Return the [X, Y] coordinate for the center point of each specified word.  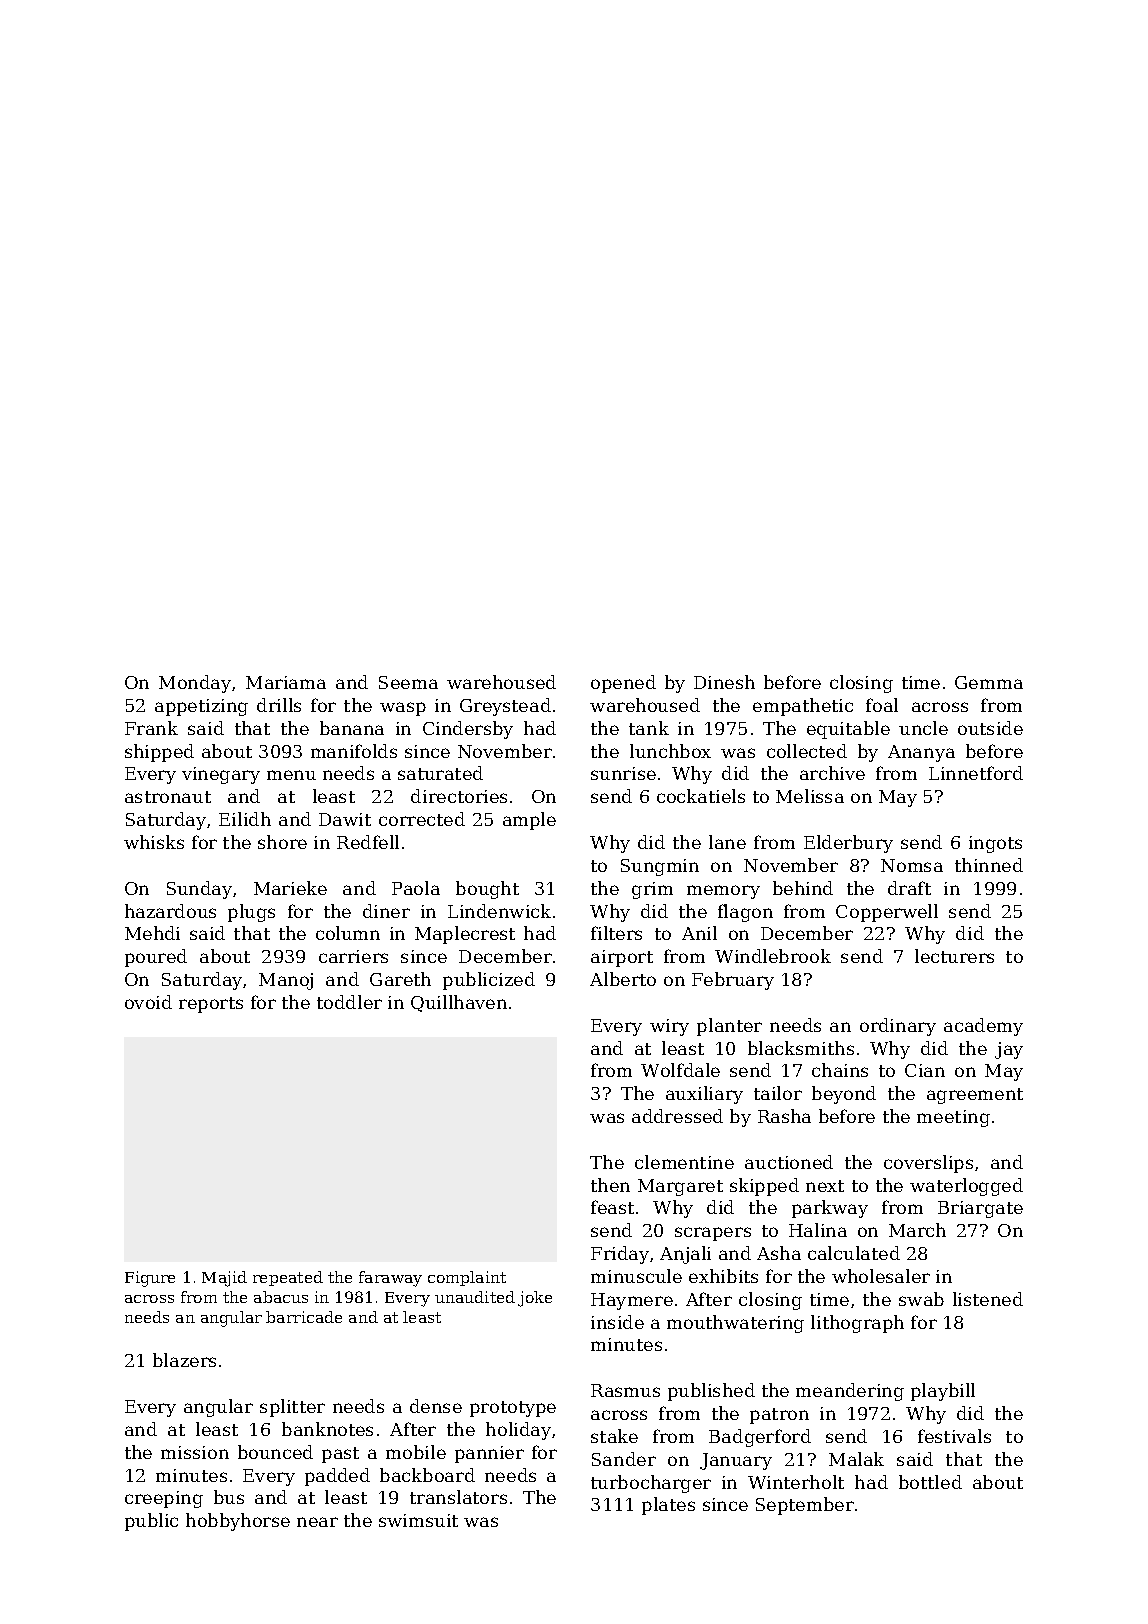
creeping [164, 1499]
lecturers [954, 956]
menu [291, 775]
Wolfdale [680, 1070]
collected [807, 751]
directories [459, 796]
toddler [349, 1002]
